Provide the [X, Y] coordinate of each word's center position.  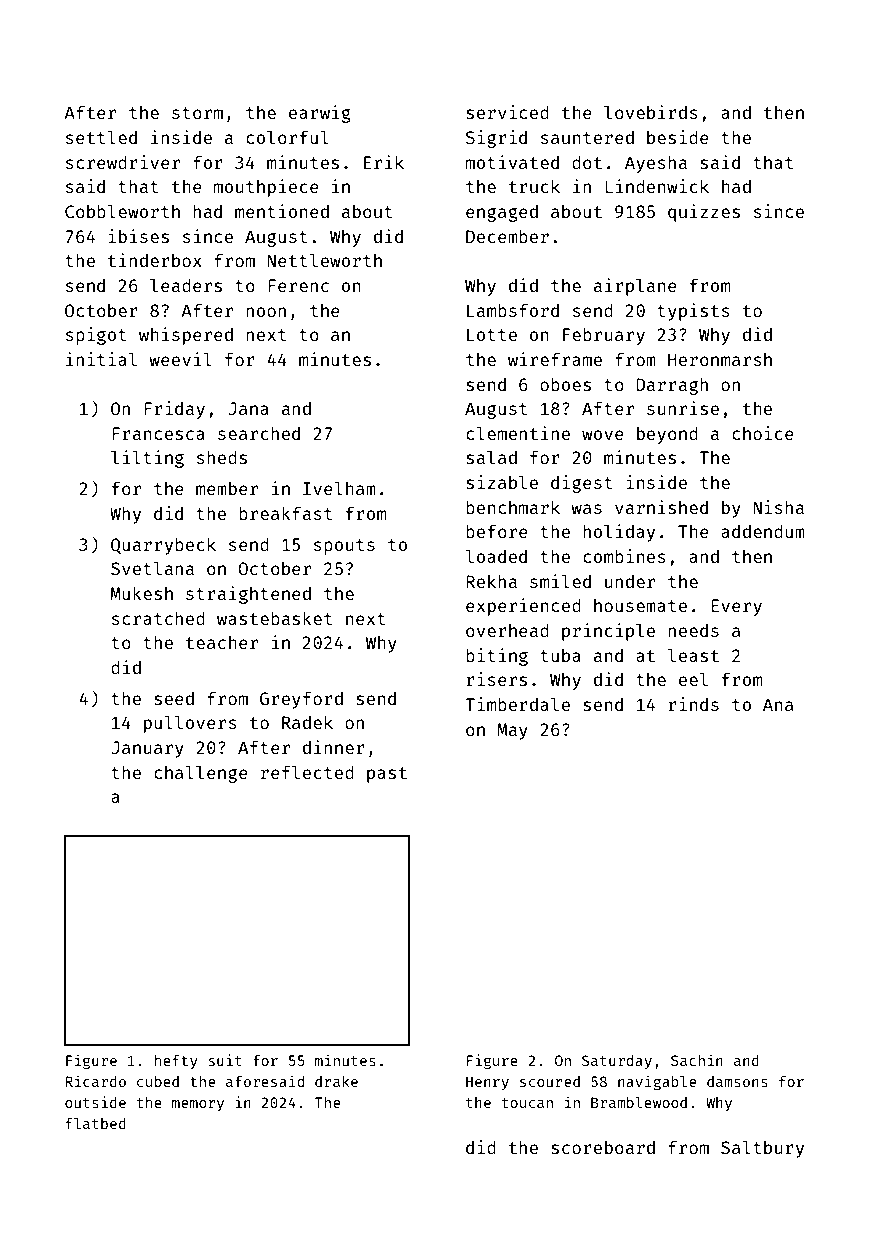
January [148, 749]
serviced [507, 112]
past [387, 775]
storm [197, 113]
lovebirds [651, 112]
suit [225, 1060]
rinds [694, 704]
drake [336, 1081]
